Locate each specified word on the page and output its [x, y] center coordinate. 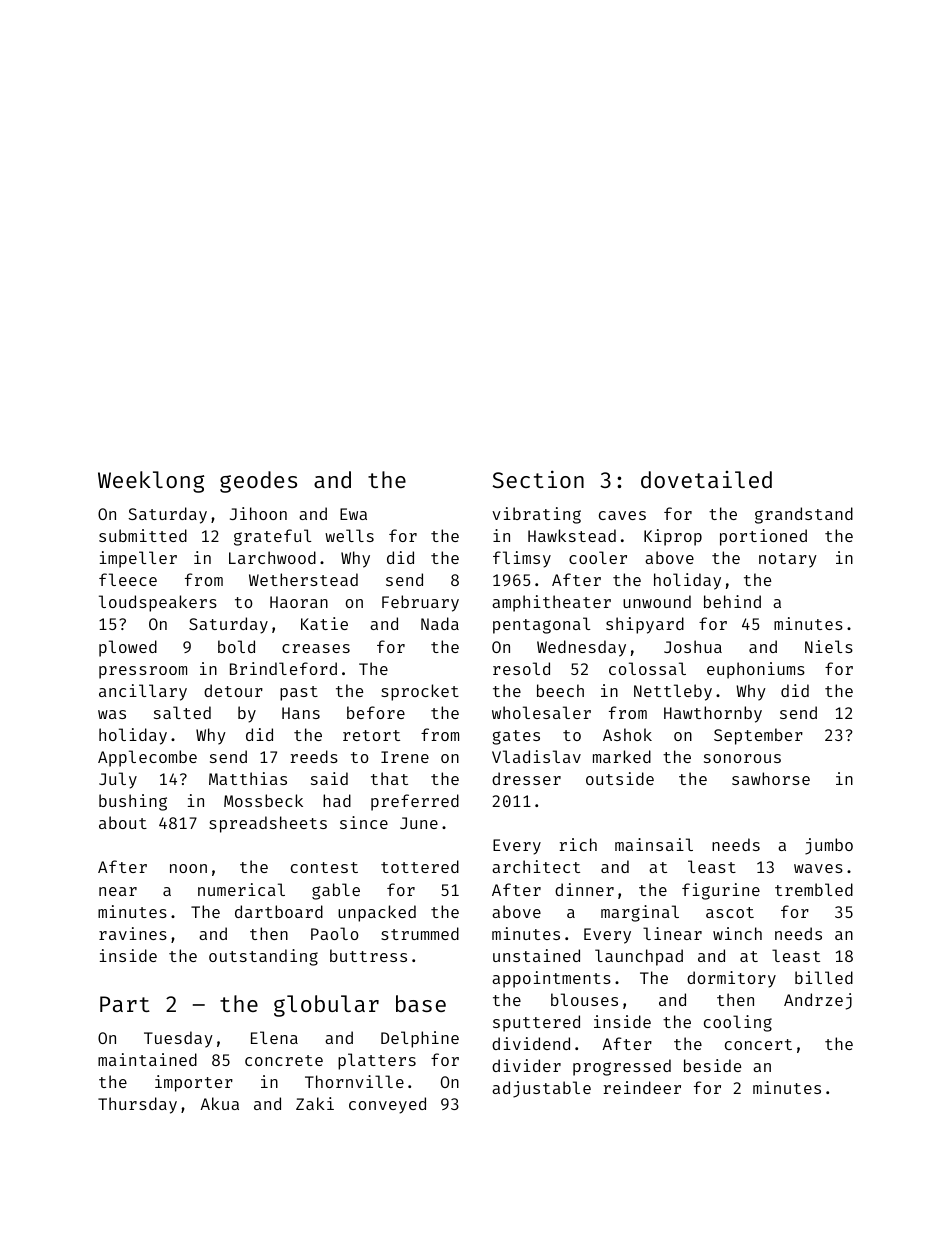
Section [538, 479]
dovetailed [706, 479]
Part [125, 1004]
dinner [584, 889]
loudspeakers [158, 603]
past [299, 693]
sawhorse [771, 778]
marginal [640, 913]
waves [818, 868]
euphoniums [756, 670]
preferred [415, 802]
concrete [284, 1060]
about [123, 822]
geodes [258, 482]
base [421, 1003]
